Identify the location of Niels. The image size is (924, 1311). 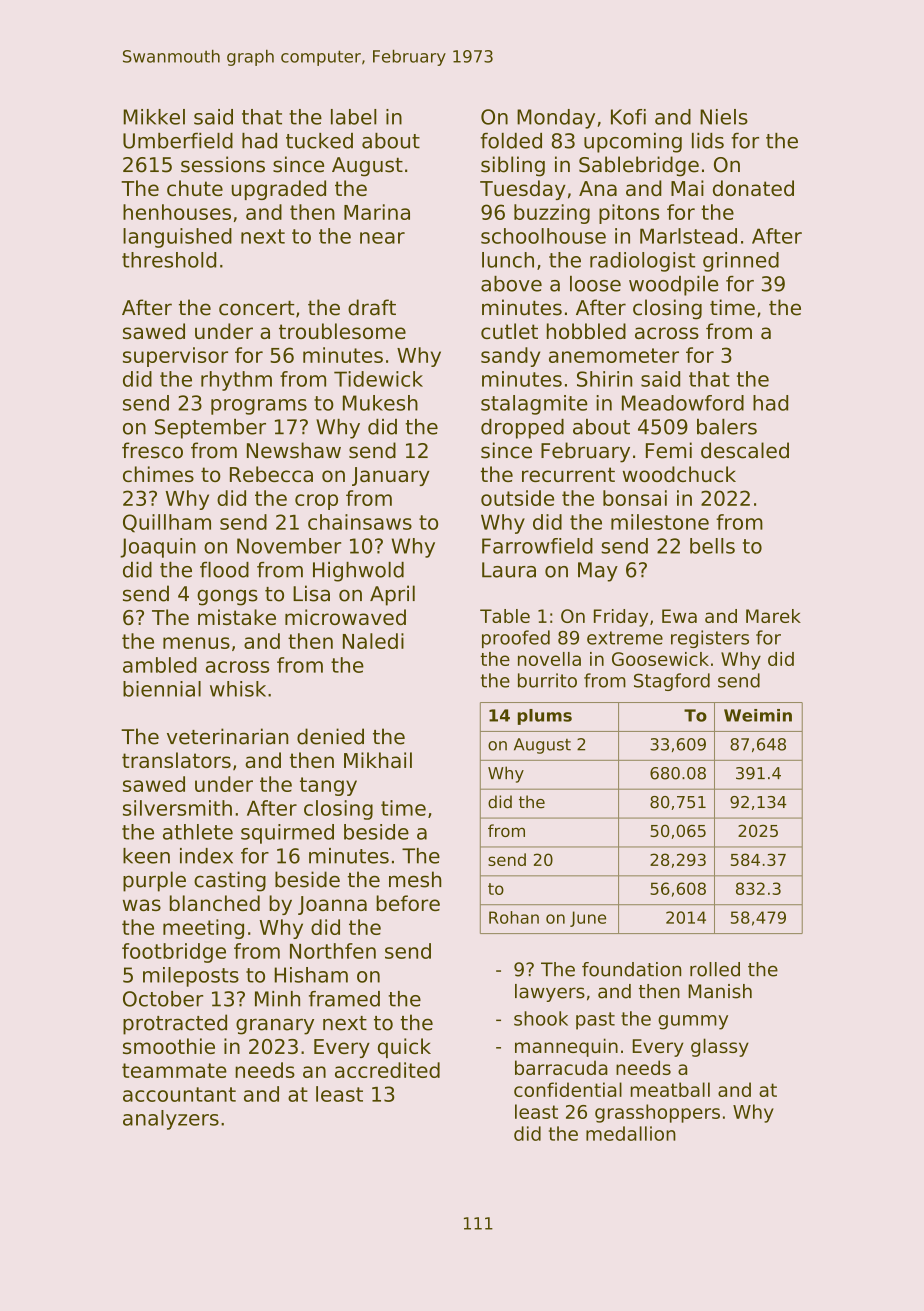
(724, 117).
